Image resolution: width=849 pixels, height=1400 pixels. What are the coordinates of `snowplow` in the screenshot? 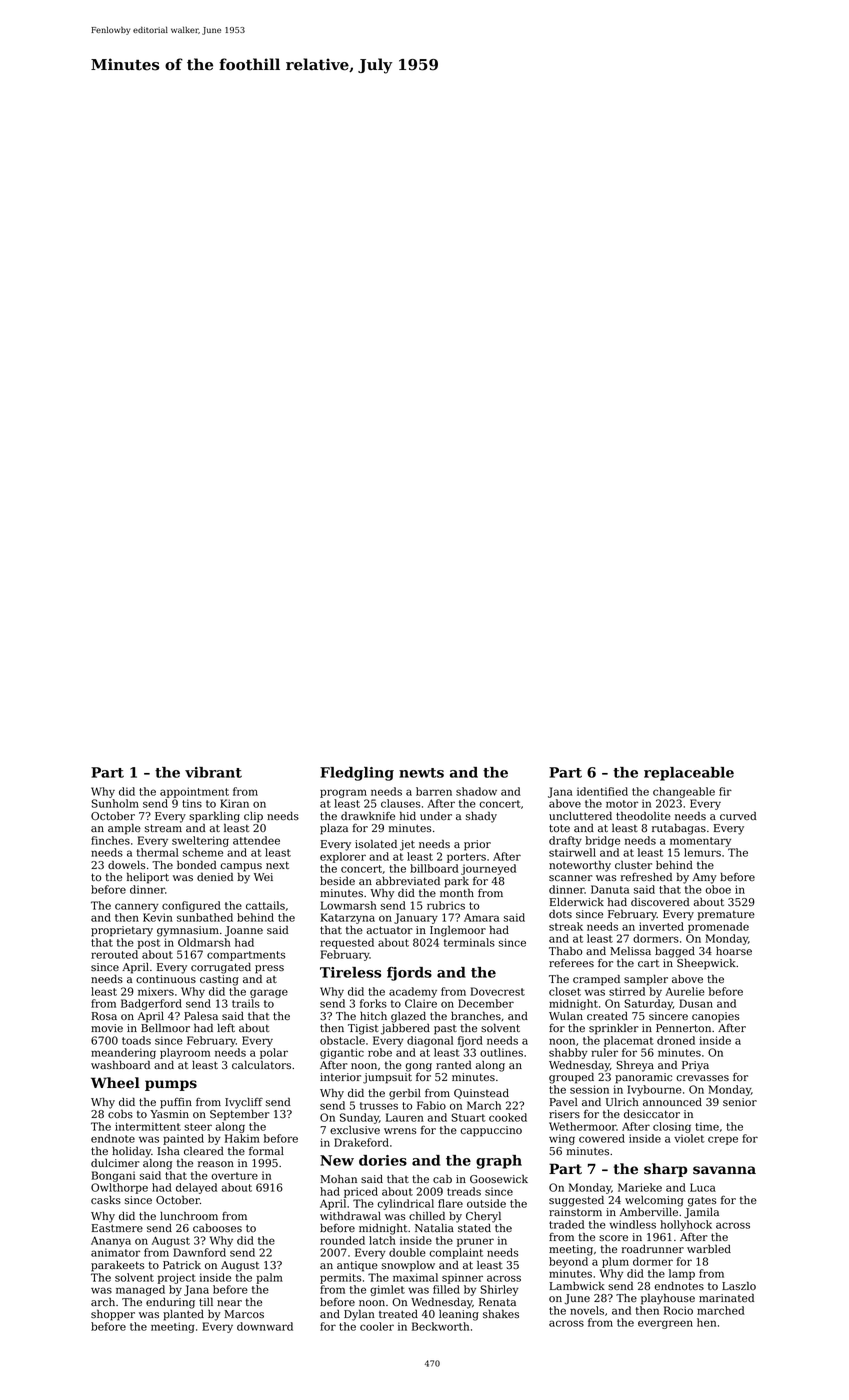 It's located at (408, 1266).
